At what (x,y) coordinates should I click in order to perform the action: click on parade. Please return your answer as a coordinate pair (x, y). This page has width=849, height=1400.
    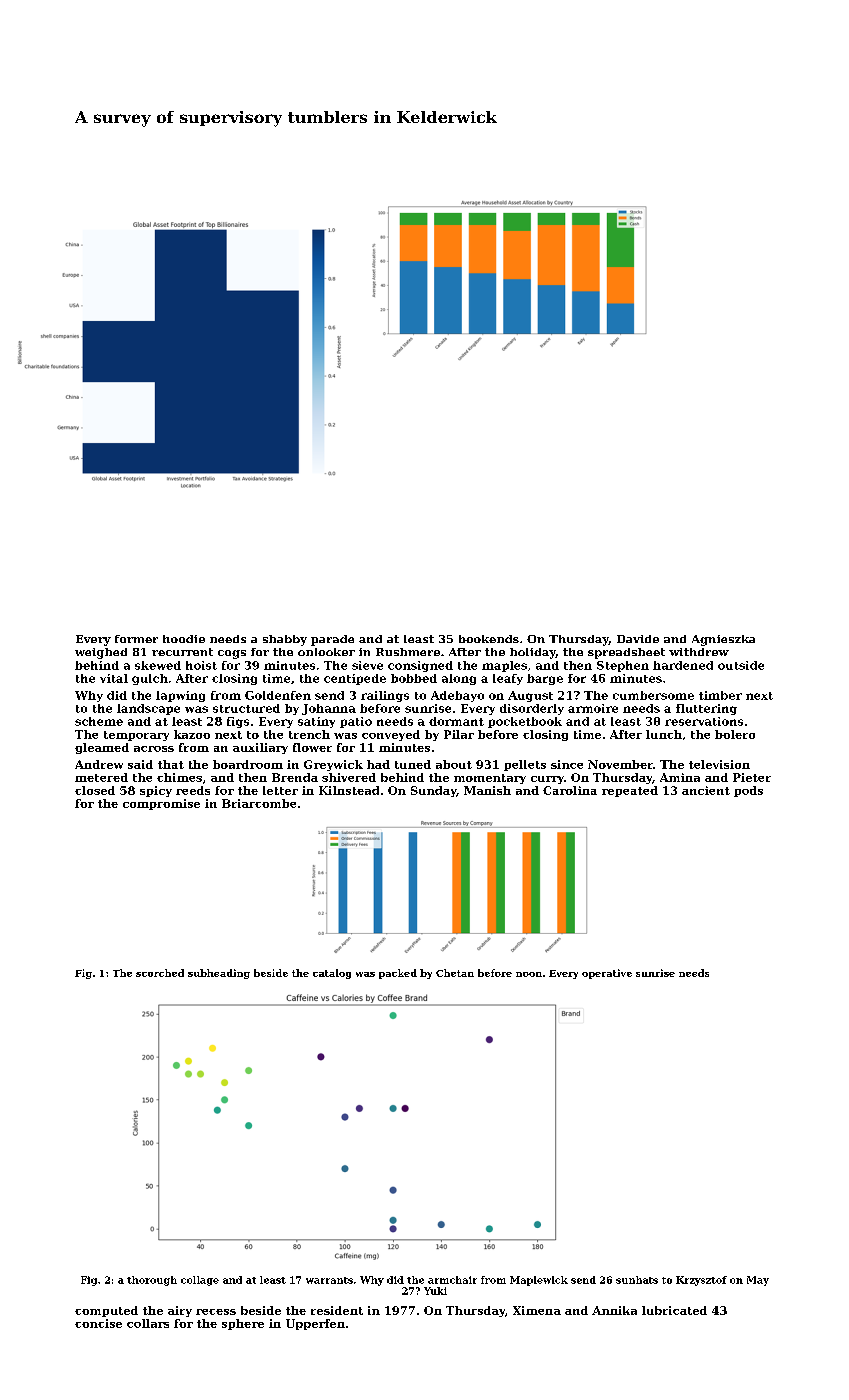
    Looking at the image, I should click on (332, 640).
